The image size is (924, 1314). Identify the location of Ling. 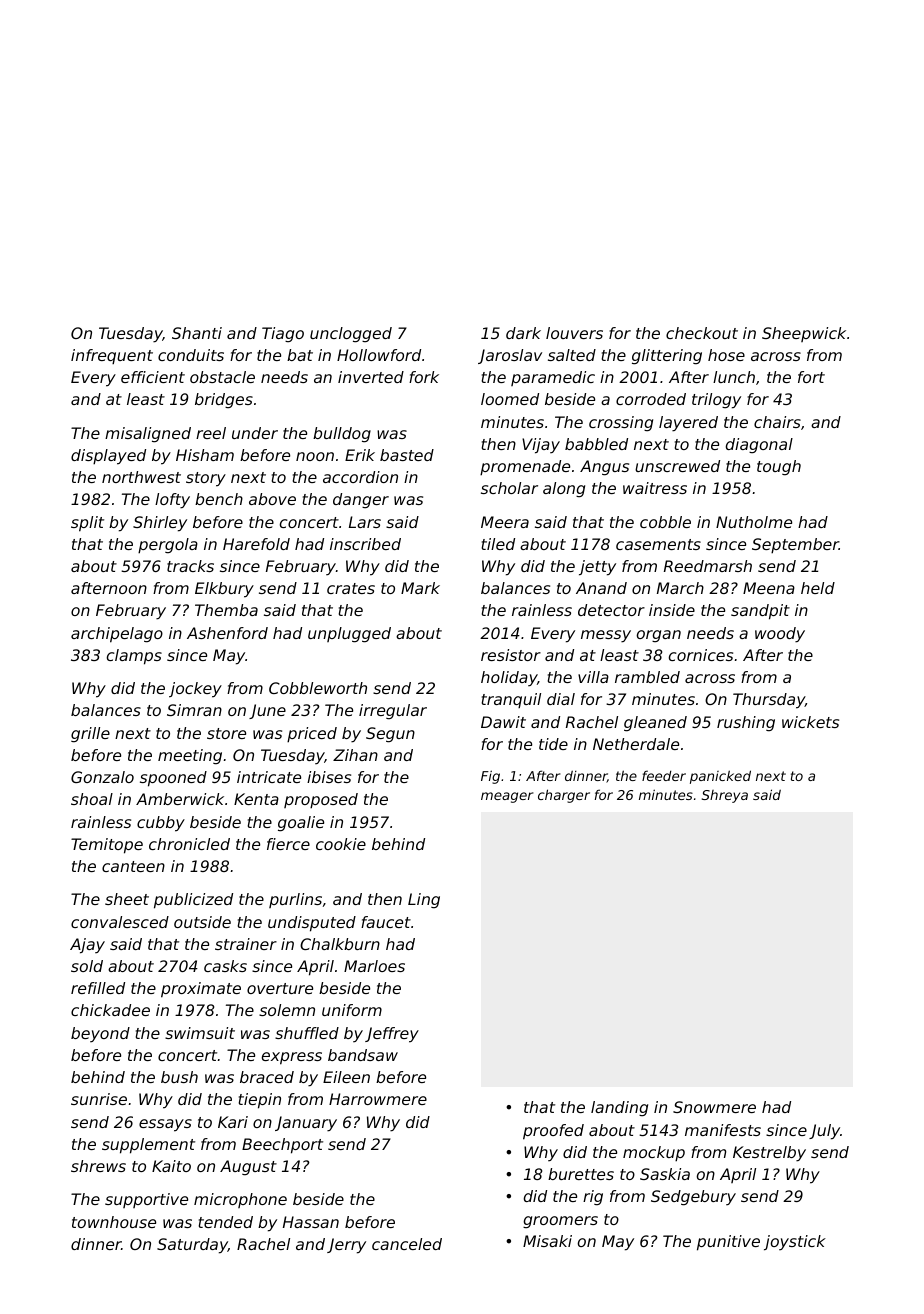
(424, 901).
